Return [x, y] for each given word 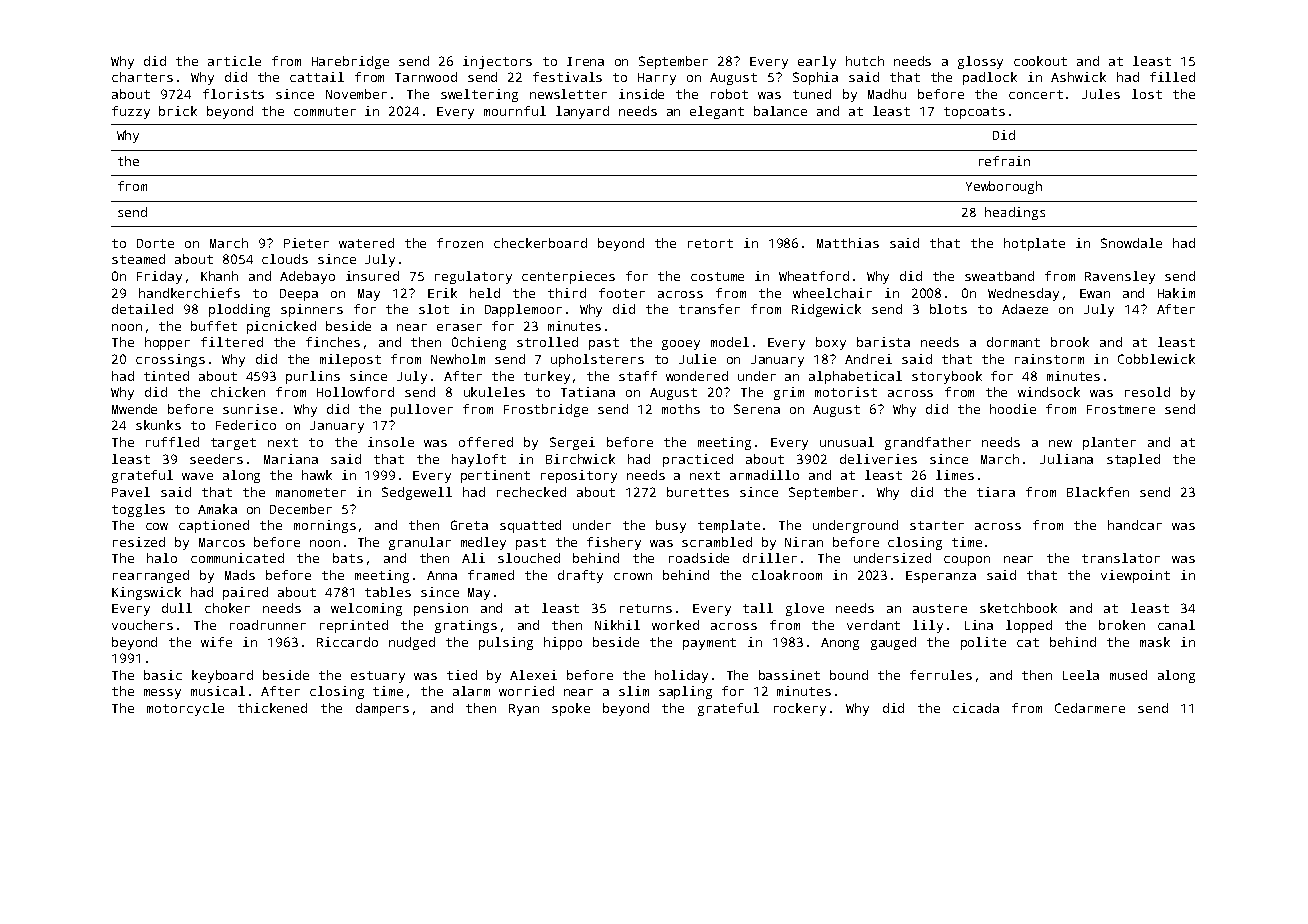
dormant [1013, 342]
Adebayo [307, 277]
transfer [709, 309]
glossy [980, 62]
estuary [378, 677]
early [817, 62]
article [234, 61]
